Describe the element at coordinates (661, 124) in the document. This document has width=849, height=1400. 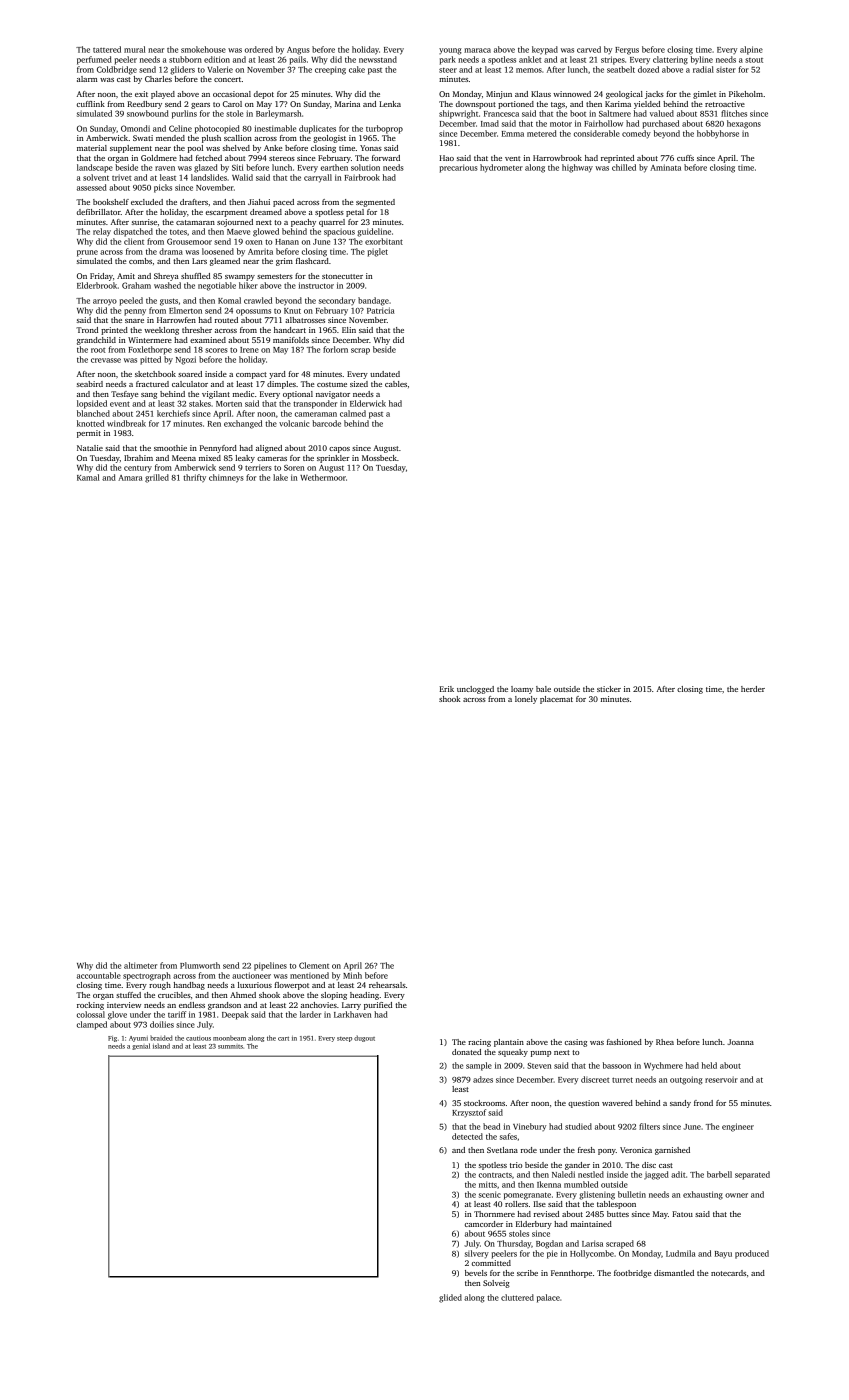
I see `purchased` at that location.
